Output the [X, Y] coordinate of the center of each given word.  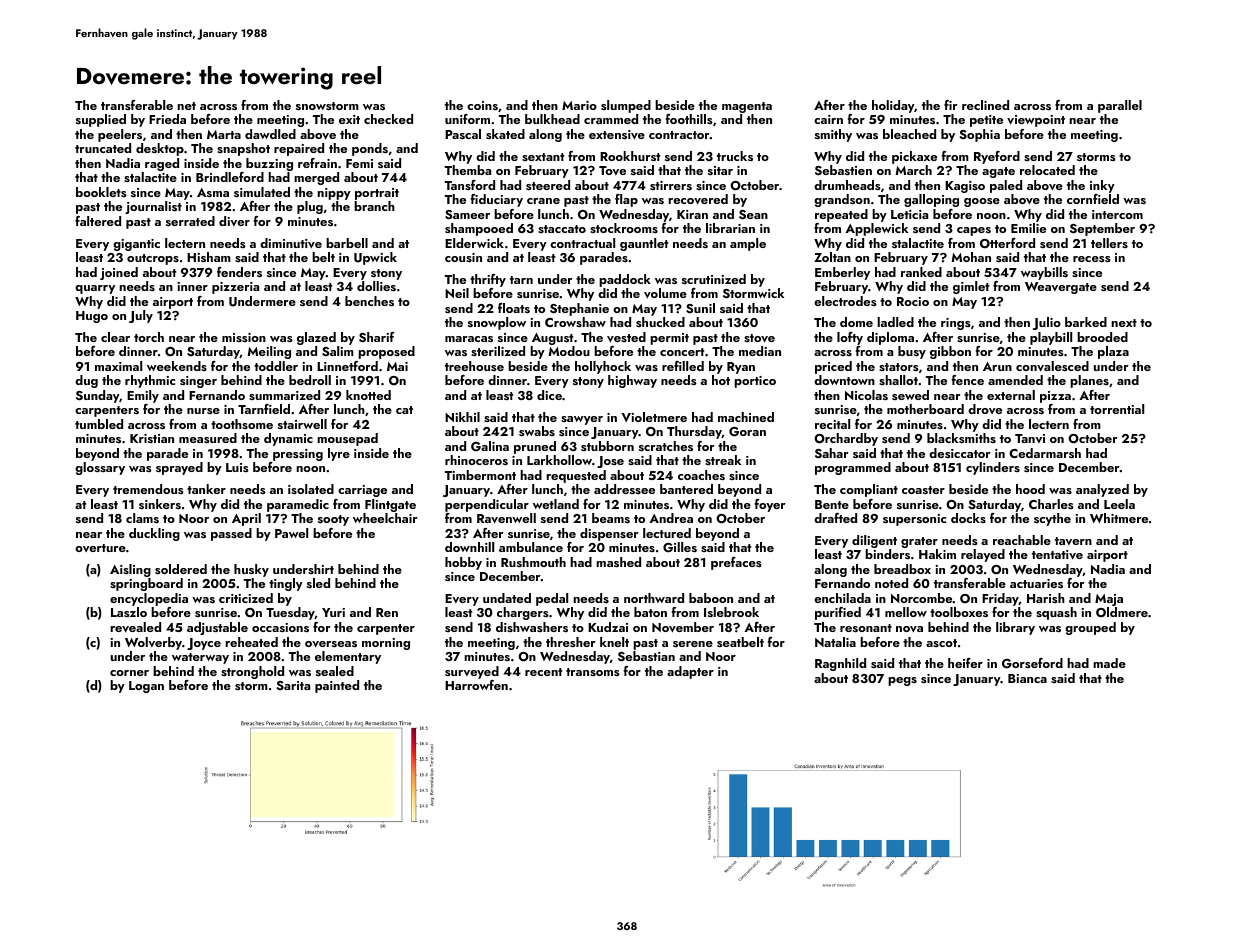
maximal [118, 366]
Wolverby [153, 643]
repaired [299, 149]
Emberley [842, 273]
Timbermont [480, 475]
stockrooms [624, 228]
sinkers [160, 504]
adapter [690, 672]
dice [549, 395]
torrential [1117, 409]
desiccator [960, 453]
